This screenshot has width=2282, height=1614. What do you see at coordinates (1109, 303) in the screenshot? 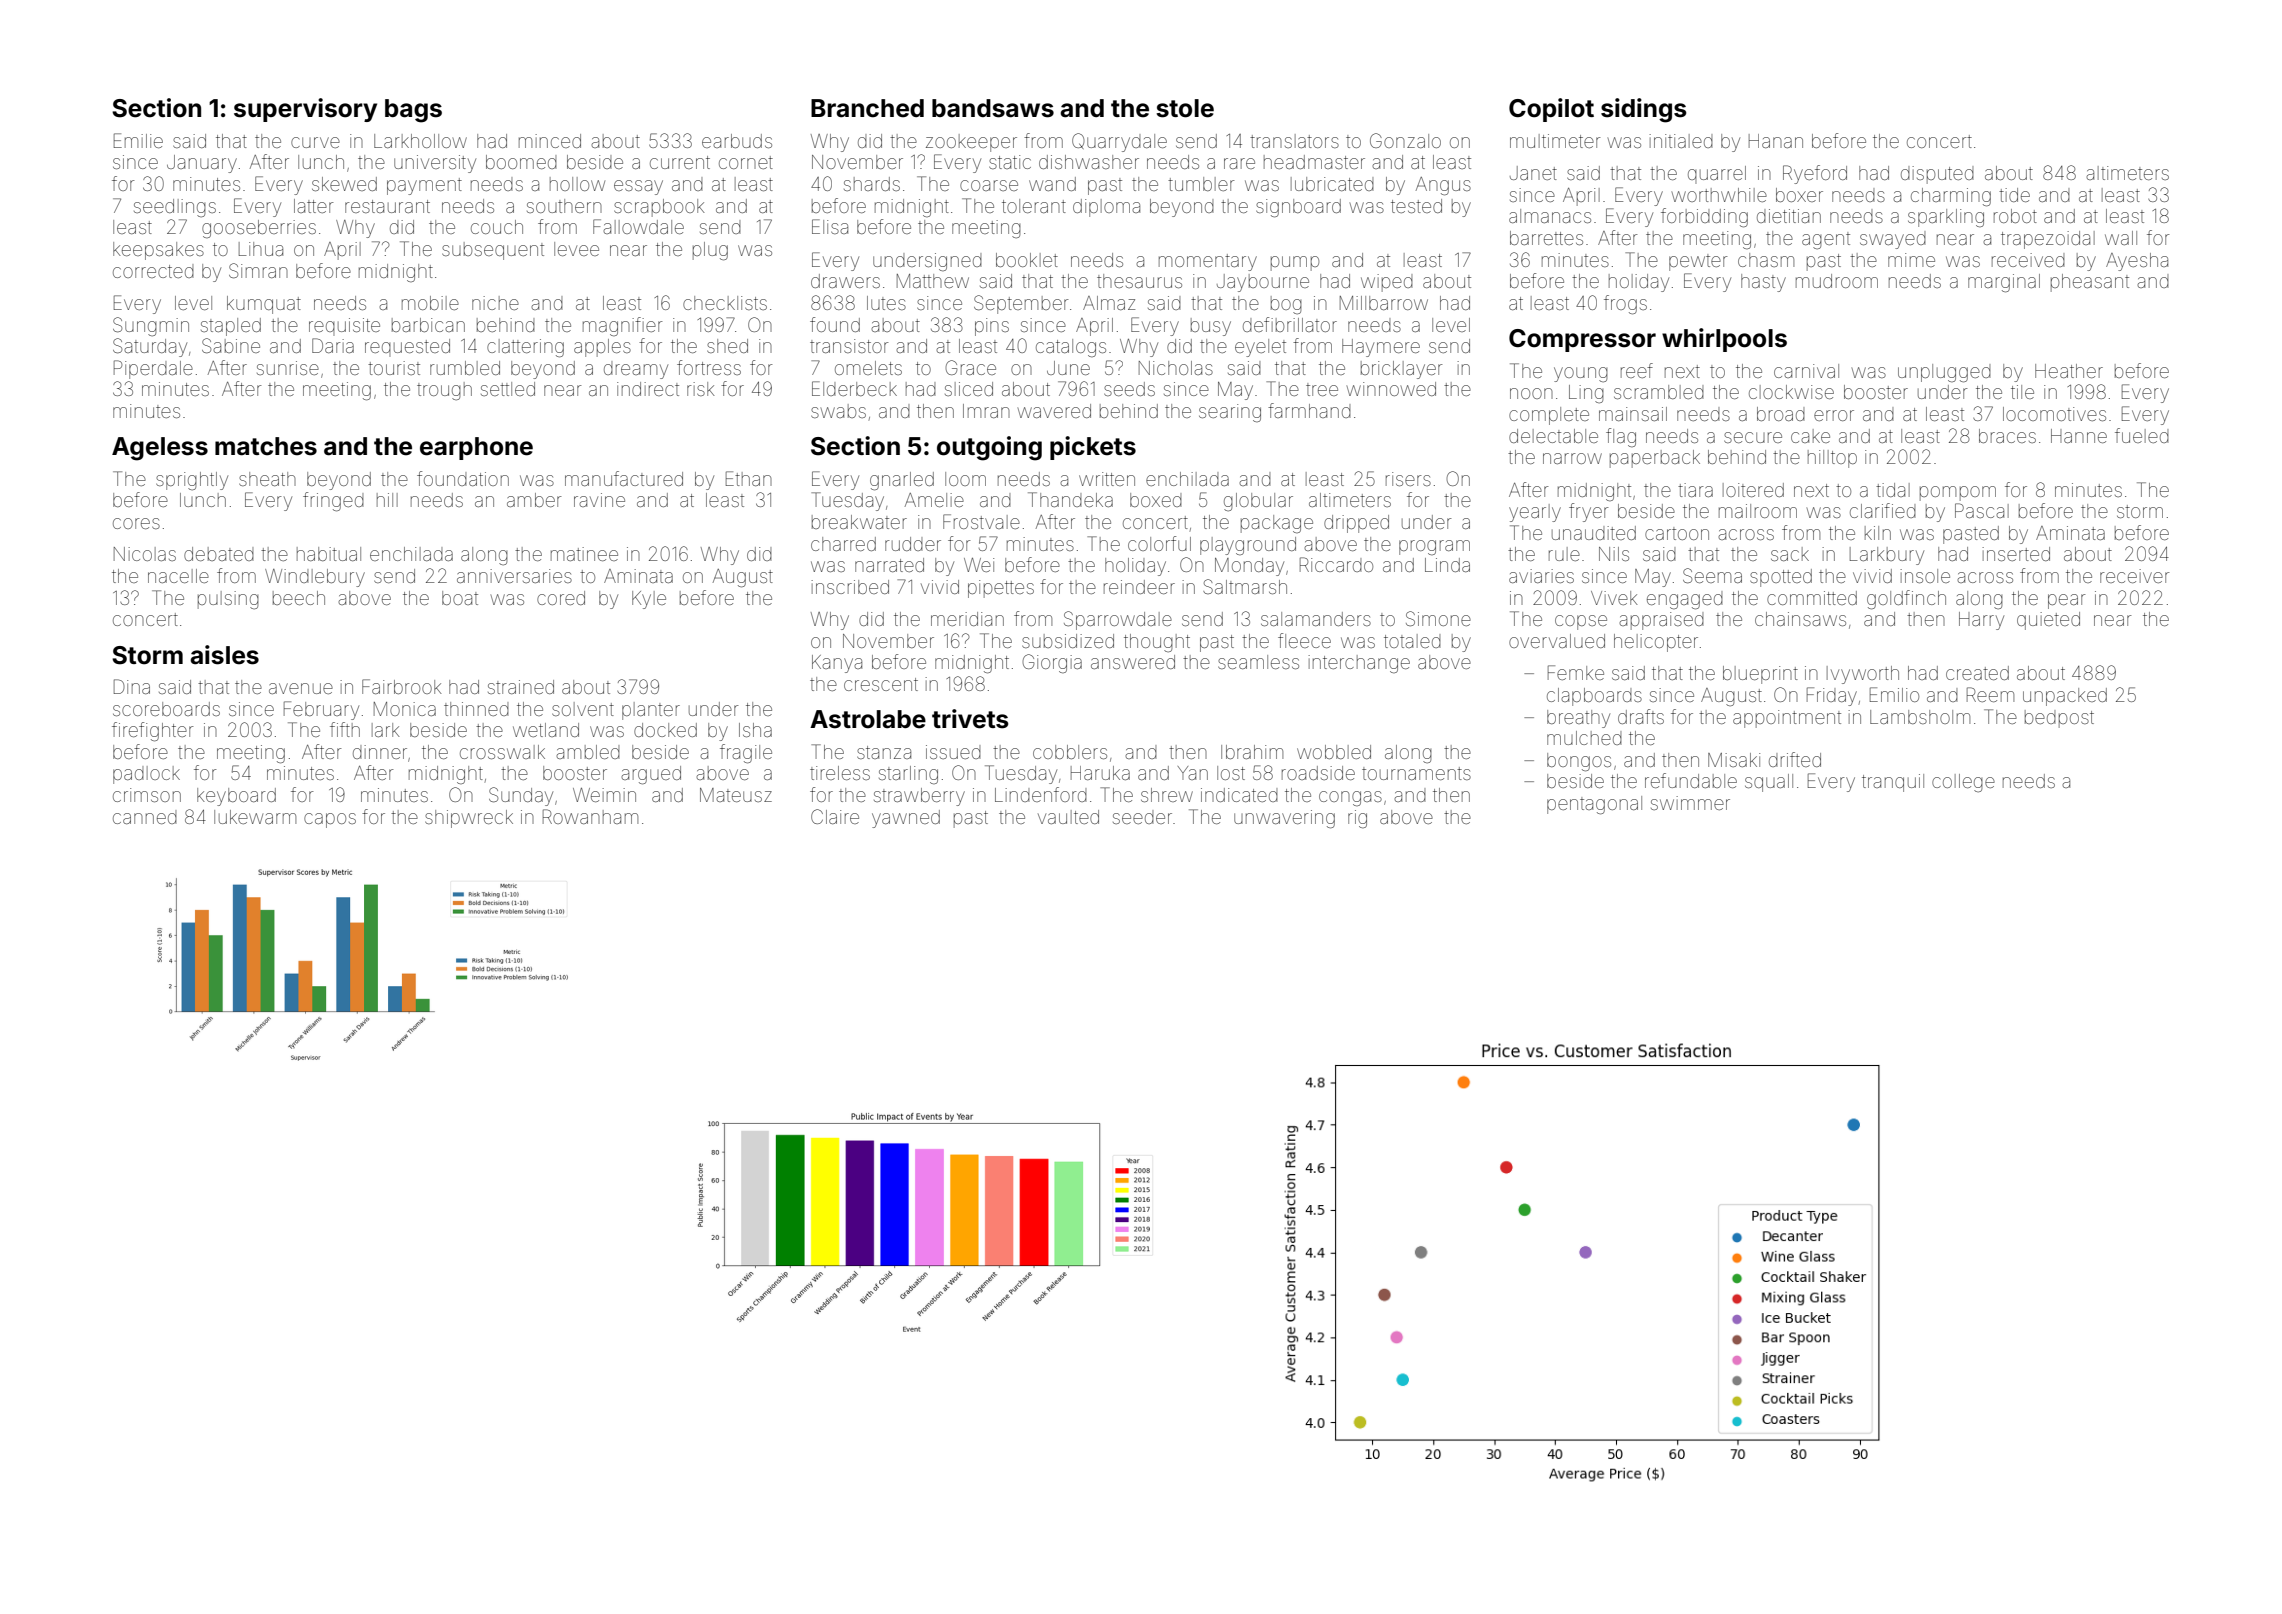
I see `Almaz` at bounding box center [1109, 303].
